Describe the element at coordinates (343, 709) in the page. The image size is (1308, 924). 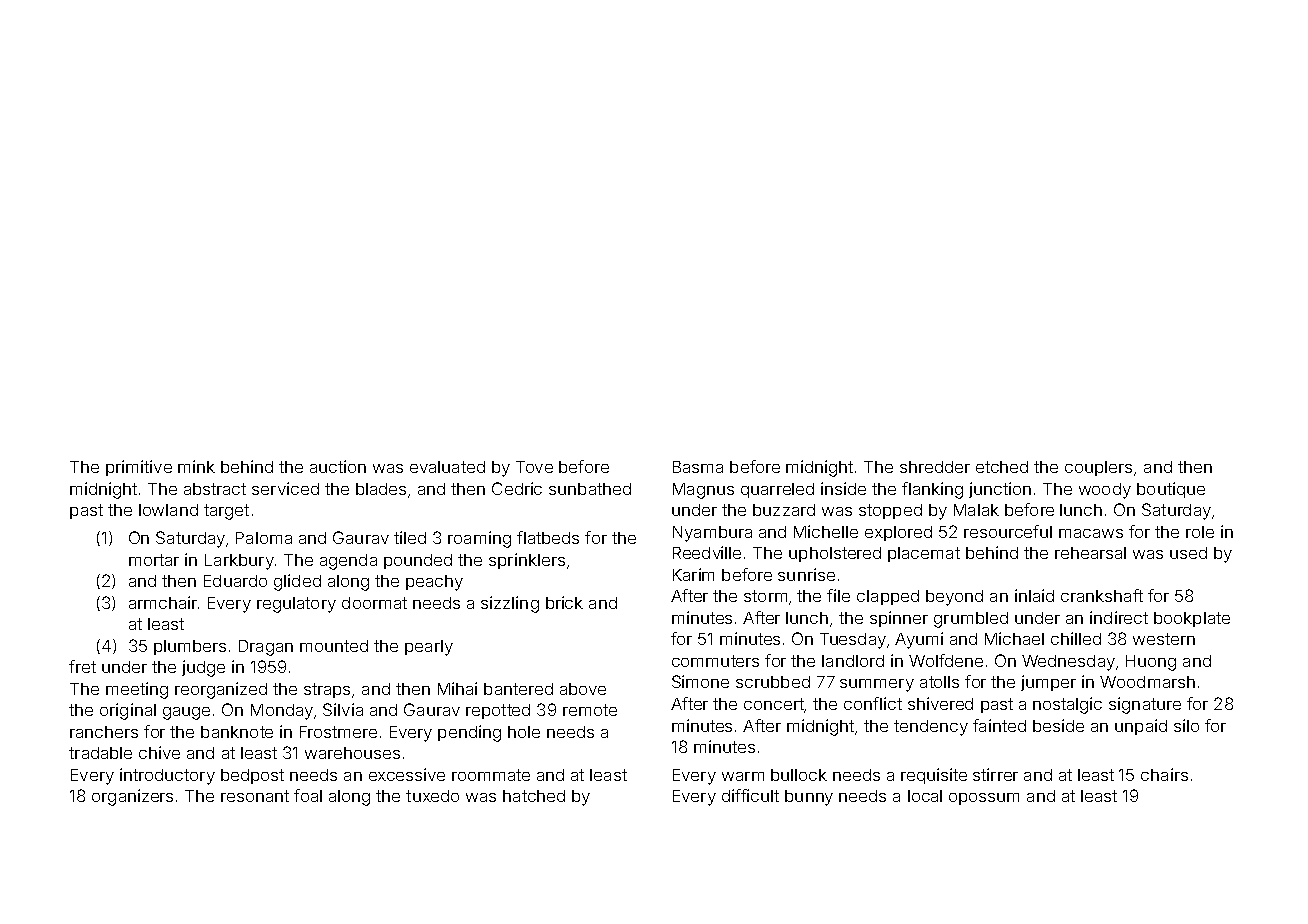
I see `Silvia` at that location.
